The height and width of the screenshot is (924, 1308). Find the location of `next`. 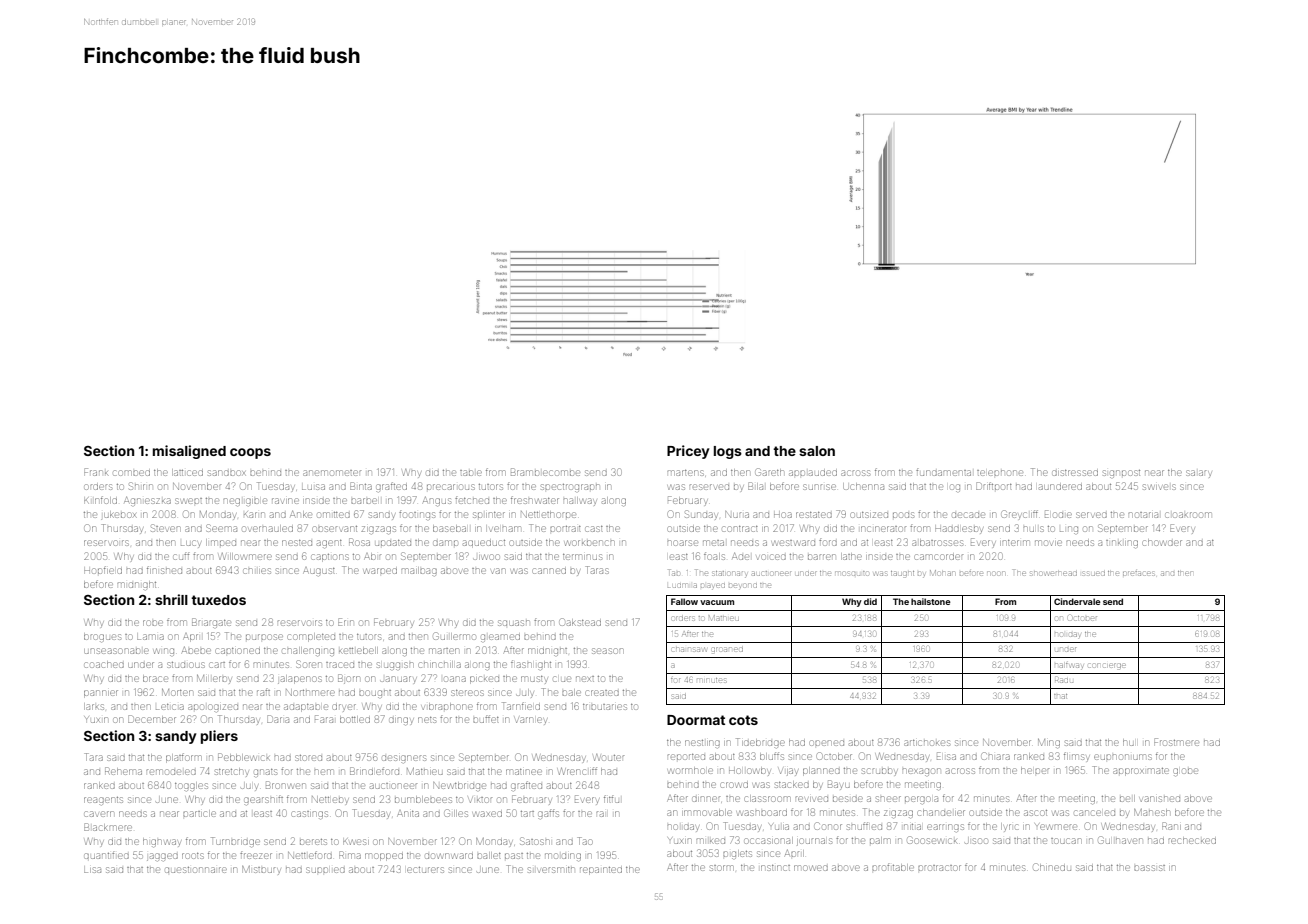

next is located at coordinates (585, 679).
